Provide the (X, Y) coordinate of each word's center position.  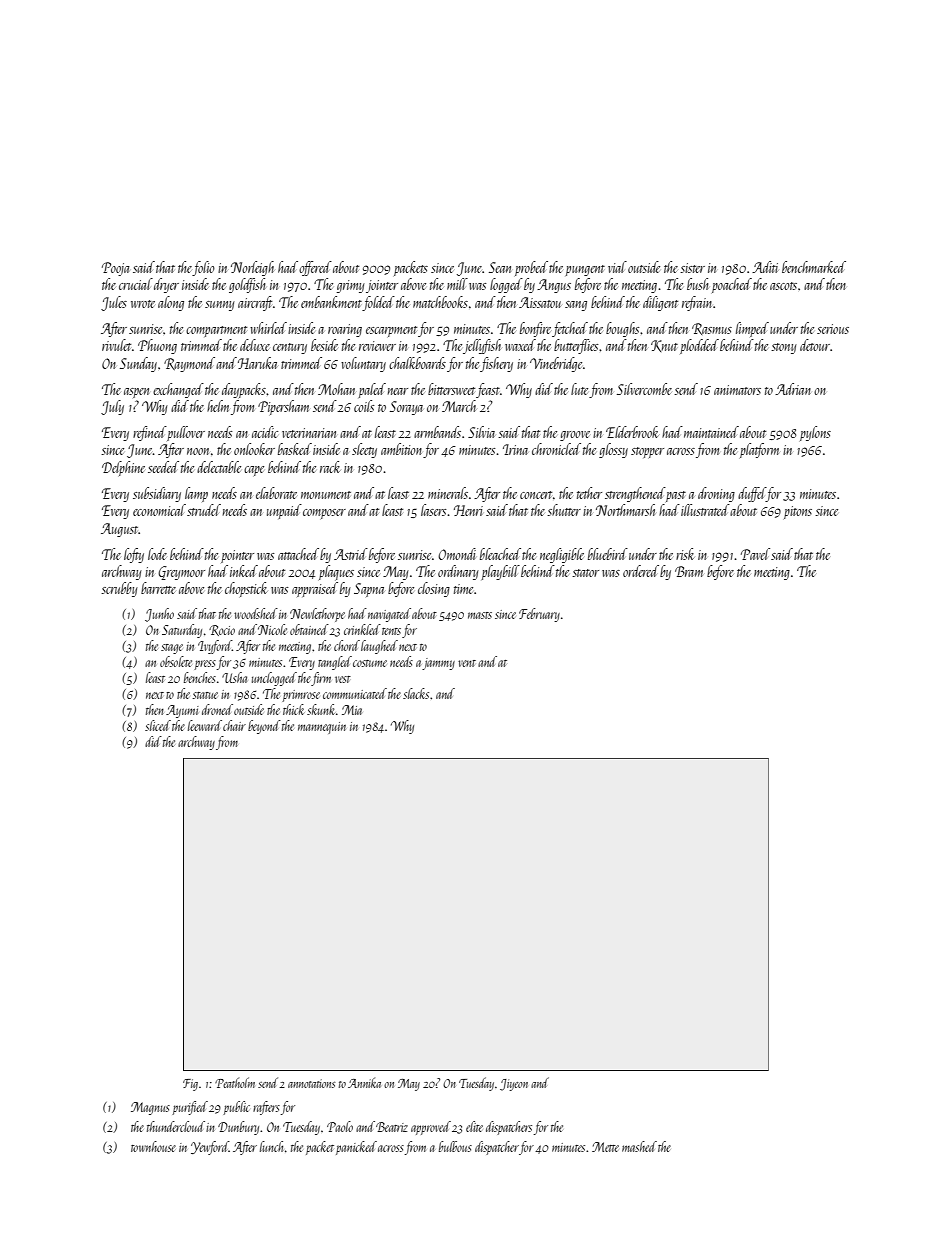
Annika (364, 1082)
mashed (639, 1146)
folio (204, 268)
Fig (190, 1085)
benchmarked (814, 267)
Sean (500, 267)
